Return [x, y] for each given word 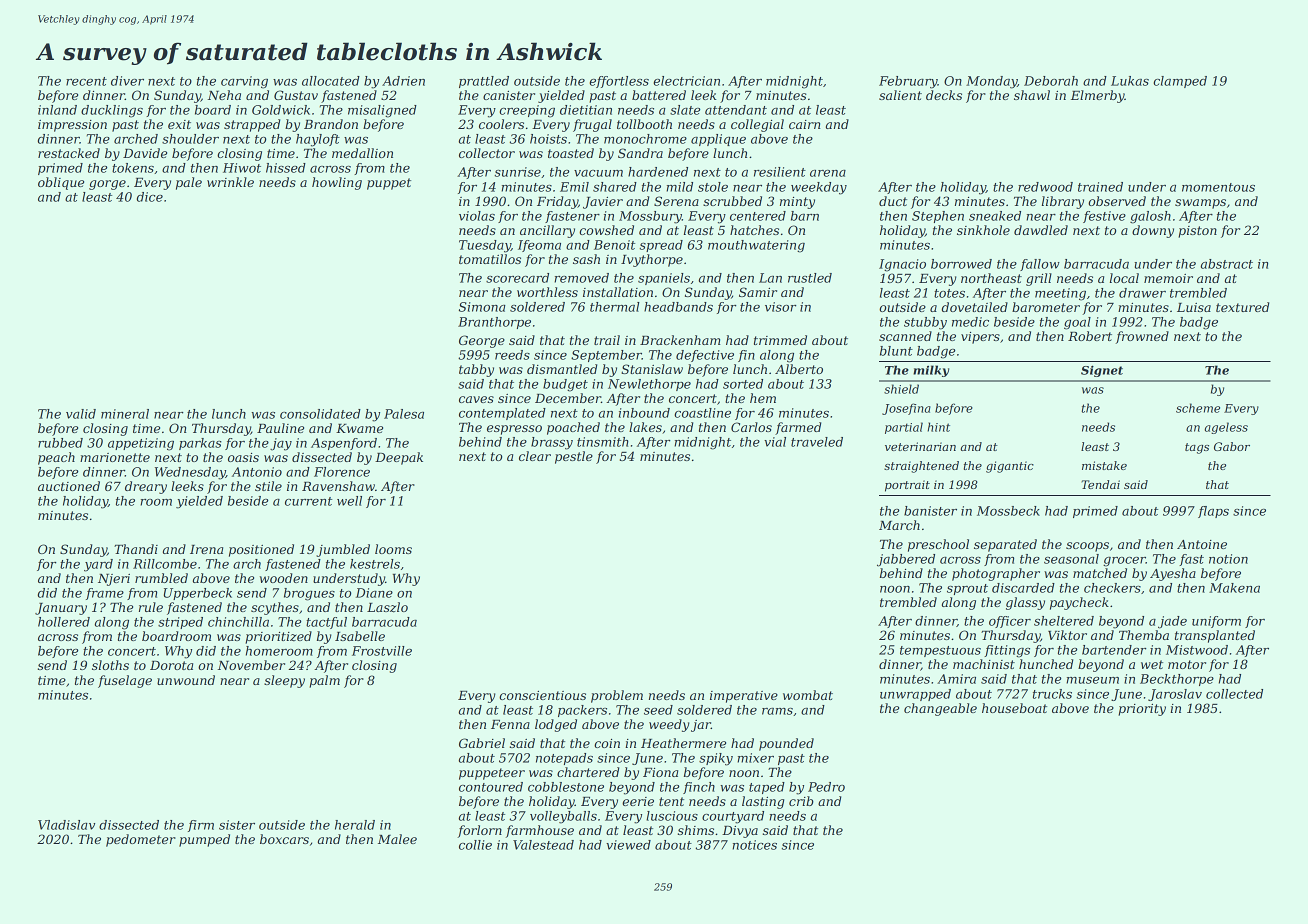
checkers [1112, 588]
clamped [1180, 82]
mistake [1104, 465]
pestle [574, 457]
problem [617, 696]
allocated [331, 81]
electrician [686, 81]
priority [1142, 710]
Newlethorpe [649, 385]
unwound [186, 680]
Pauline [280, 428]
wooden [284, 578]
